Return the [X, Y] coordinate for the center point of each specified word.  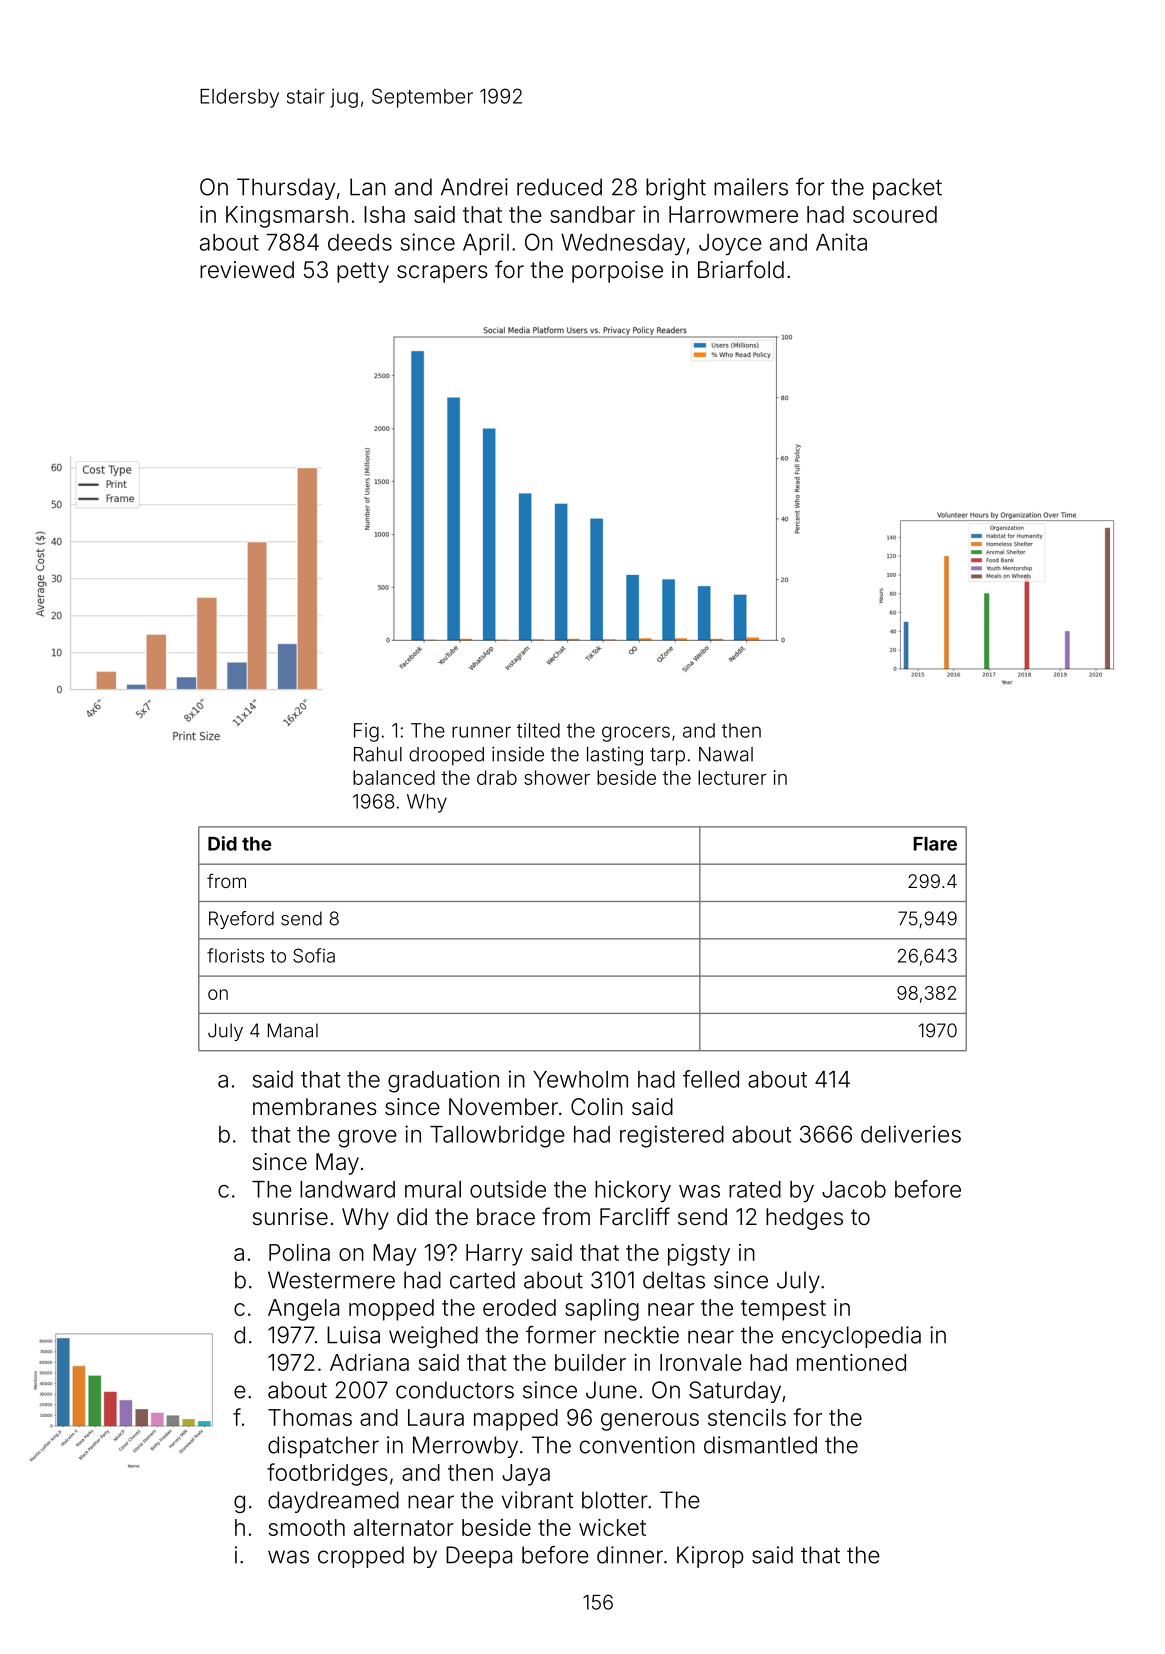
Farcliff [635, 1216]
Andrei [474, 187]
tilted [538, 730]
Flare [935, 844]
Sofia [314, 955]
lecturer [732, 777]
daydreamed [333, 1502]
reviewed [247, 270]
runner [481, 732]
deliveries [911, 1134]
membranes [315, 1107]
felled [711, 1079]
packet [907, 189]
